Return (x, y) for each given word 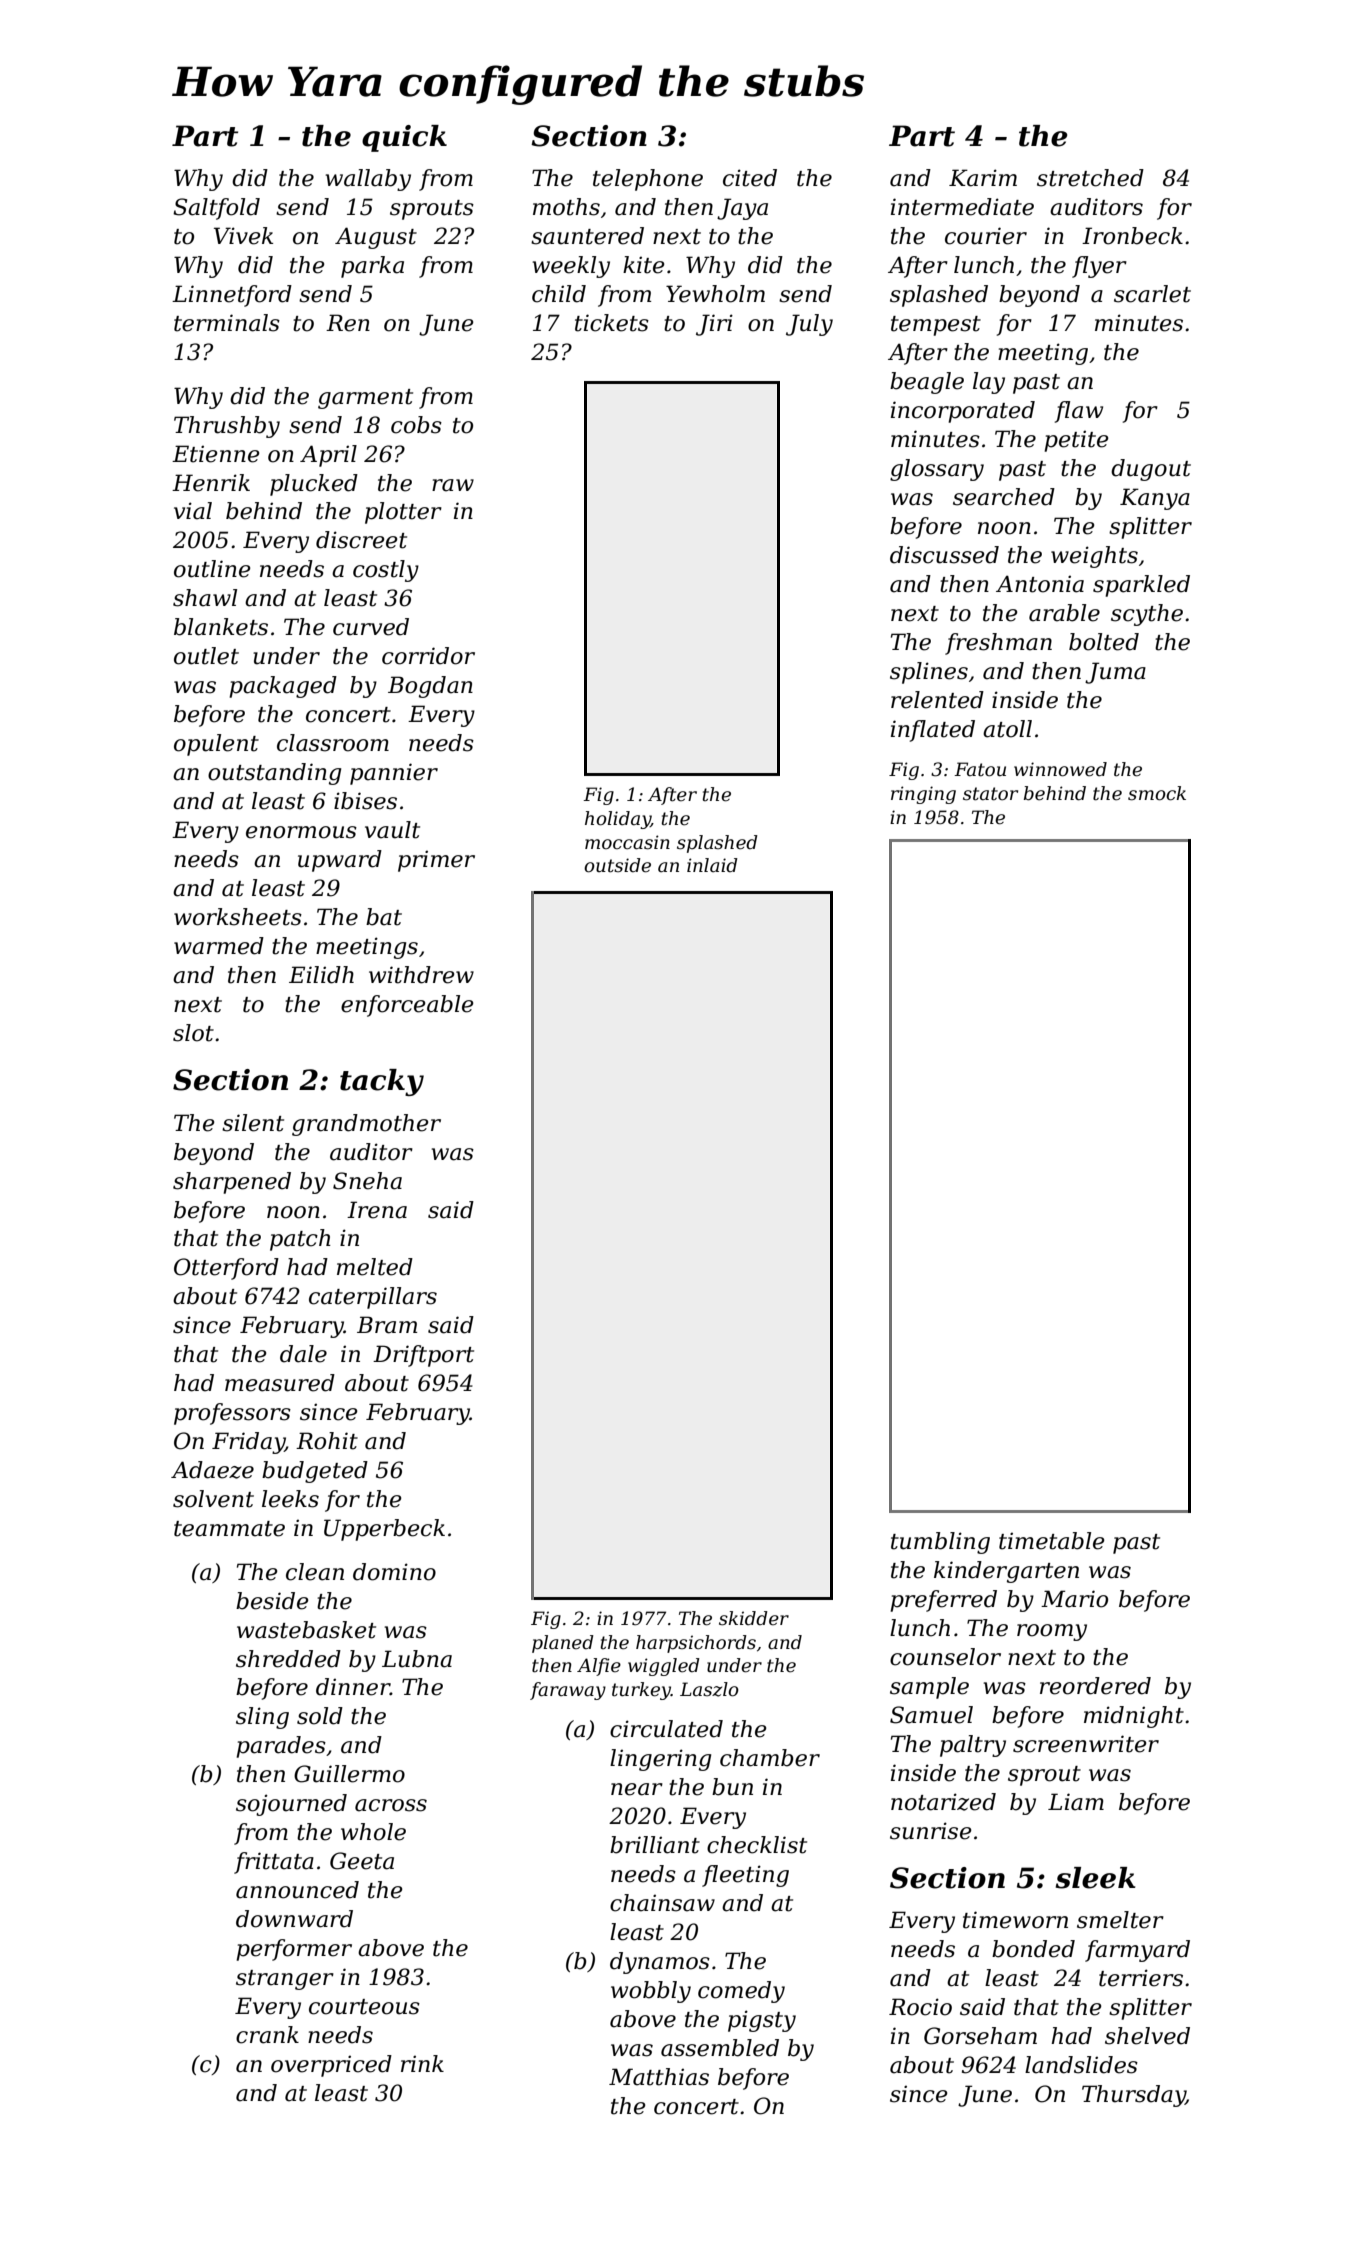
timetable (1052, 1541)
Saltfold (216, 209)
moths (566, 207)
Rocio (920, 2007)
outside (617, 865)
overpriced (331, 2066)
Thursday (1134, 2096)
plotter (403, 513)
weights (1094, 557)
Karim (983, 178)
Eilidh (321, 975)
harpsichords (696, 1644)
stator (990, 794)
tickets (612, 323)
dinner (353, 1687)
